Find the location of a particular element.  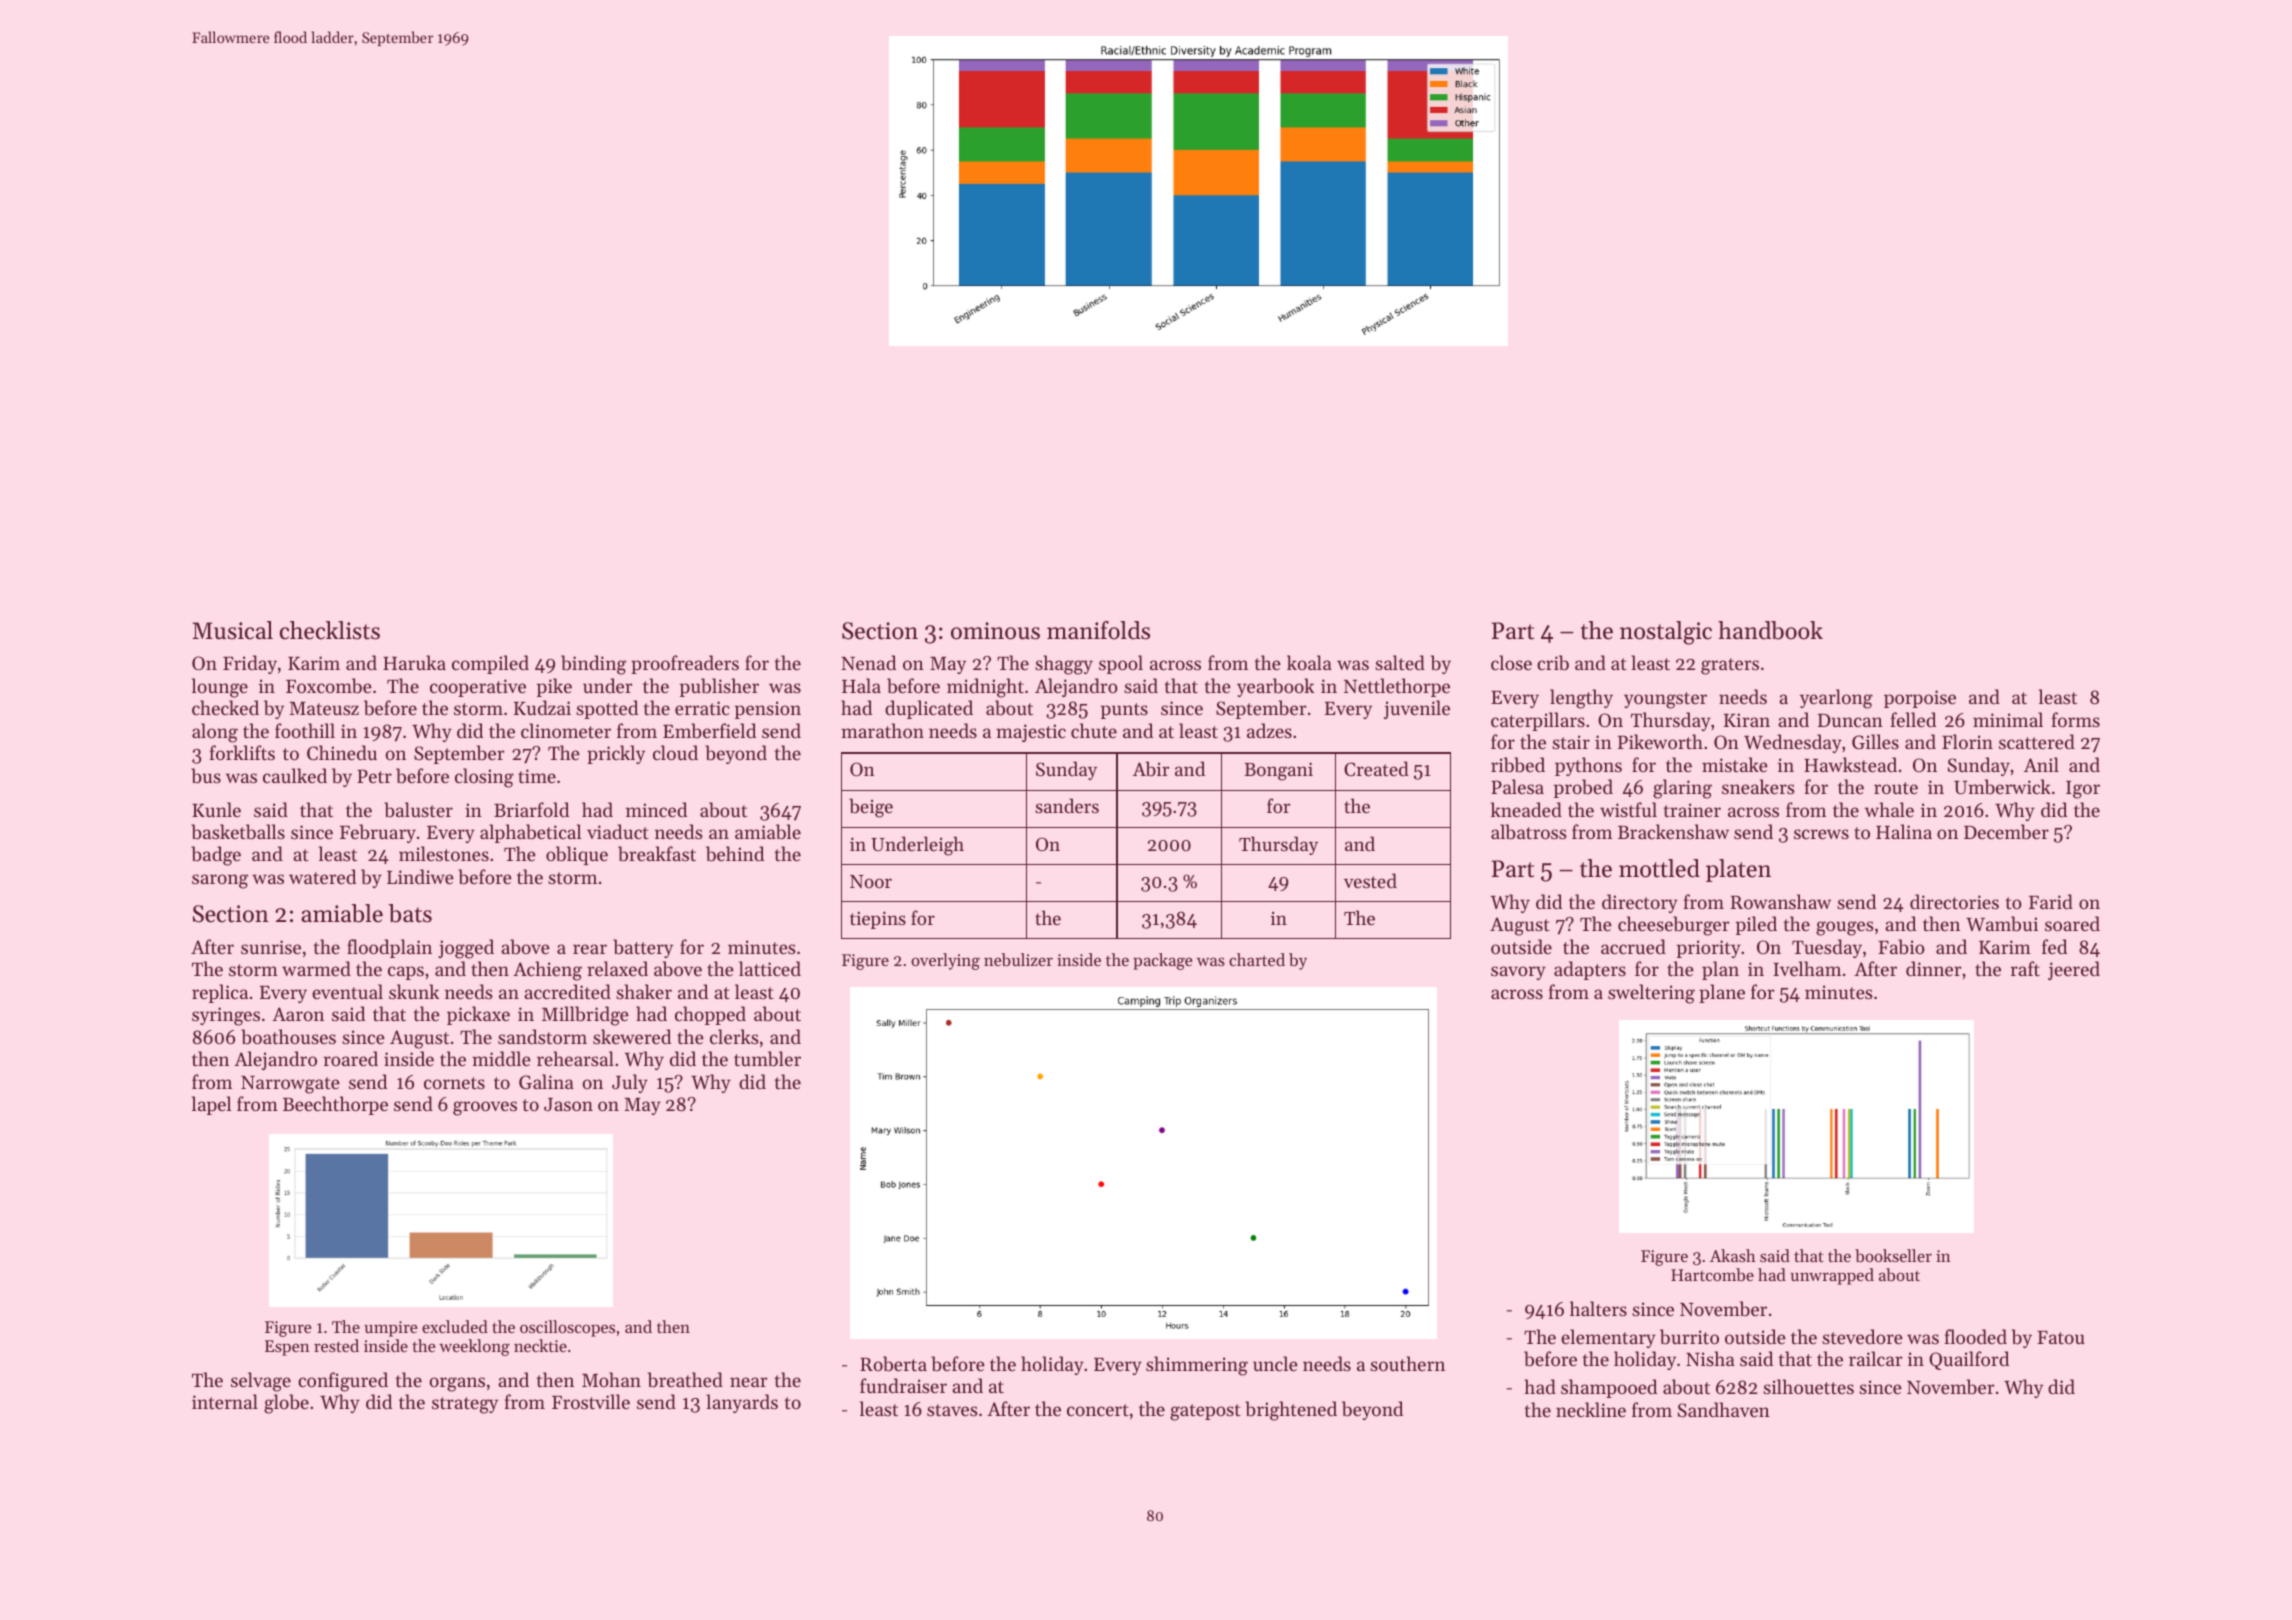

halters is located at coordinates (1598, 1308).
